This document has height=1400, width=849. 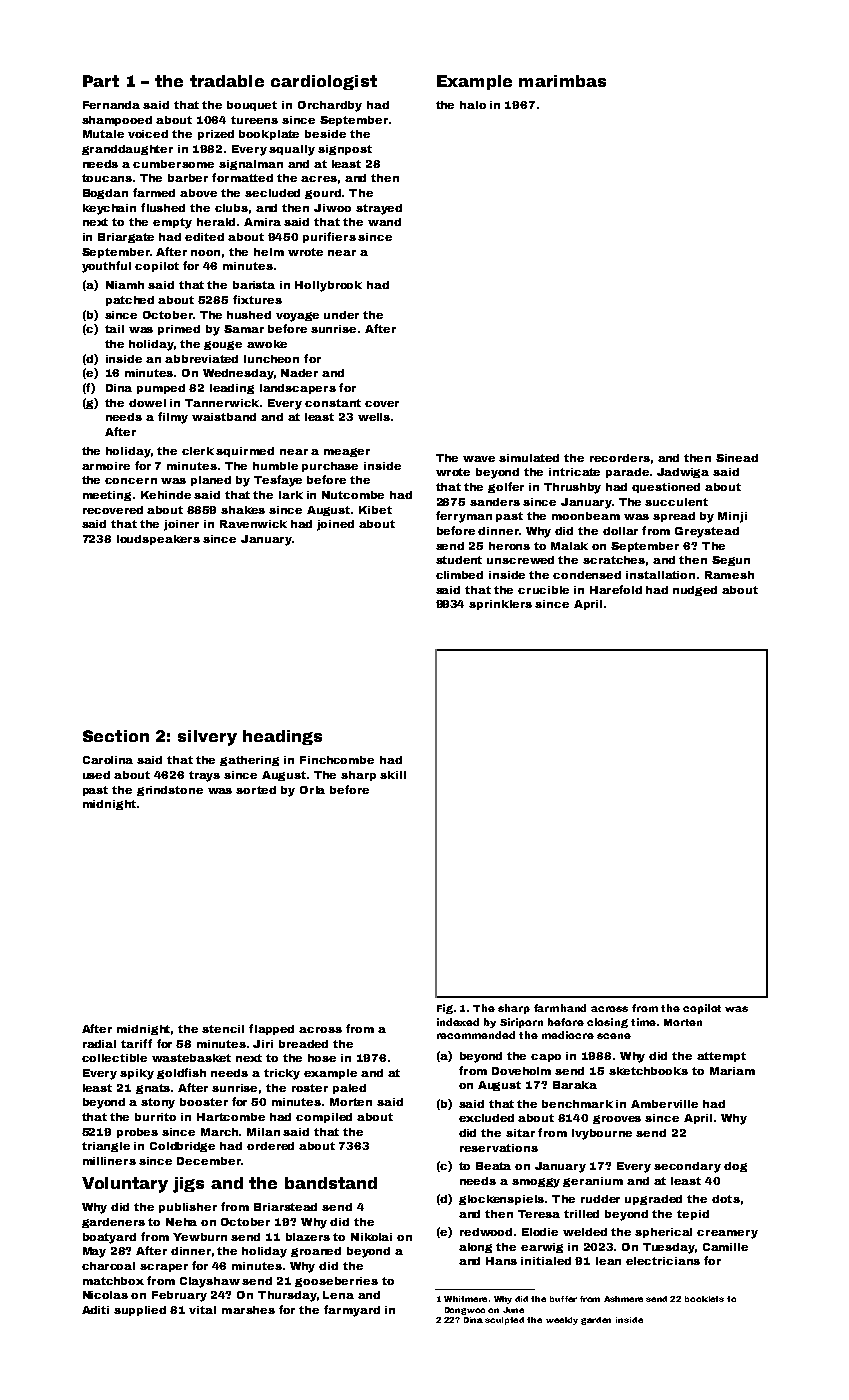 What do you see at coordinates (107, 496) in the document?
I see `meeting` at bounding box center [107, 496].
